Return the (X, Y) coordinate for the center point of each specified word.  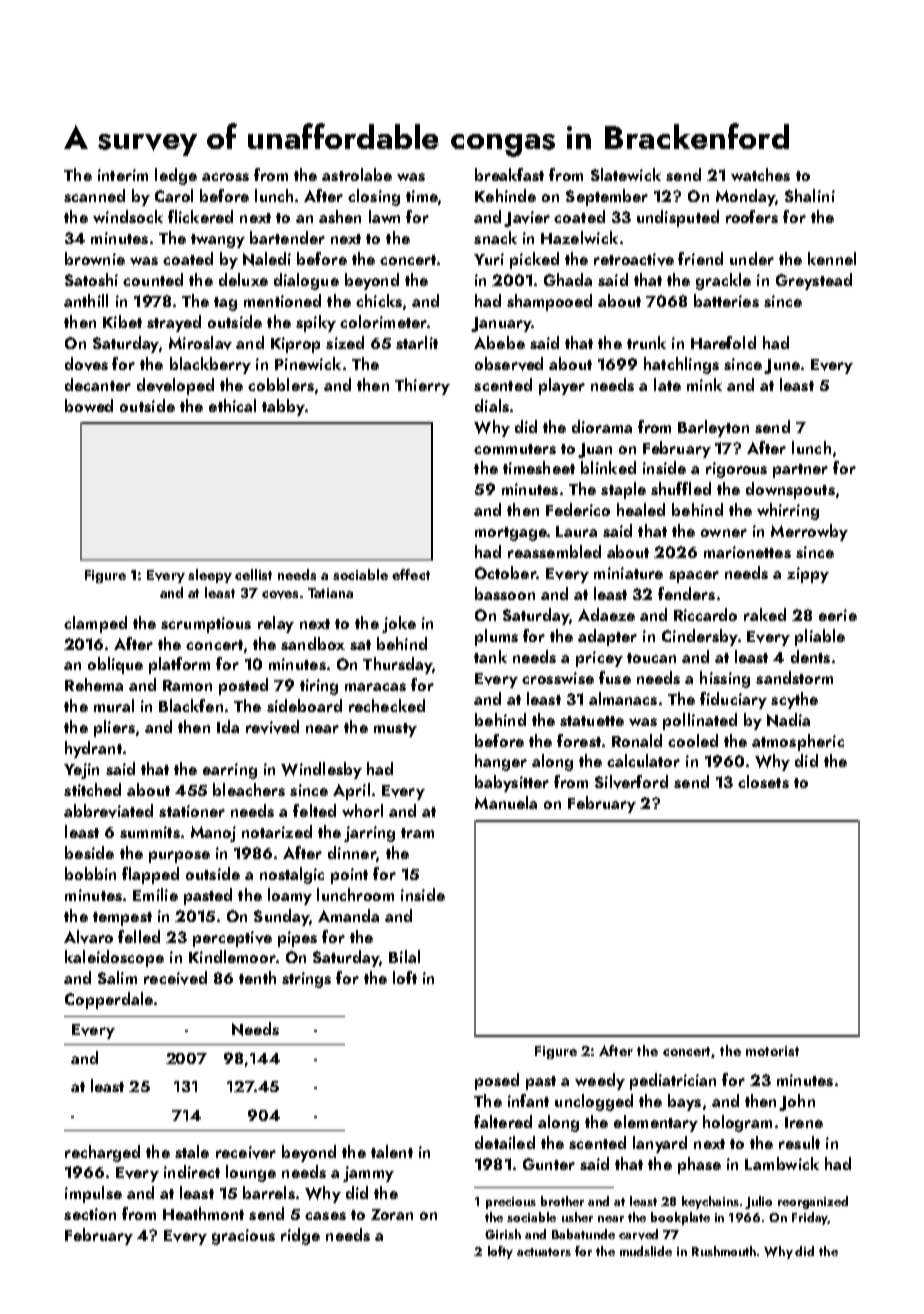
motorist (772, 1051)
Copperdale (109, 1000)
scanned (94, 195)
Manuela (506, 802)
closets (763, 781)
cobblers (281, 384)
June (782, 366)
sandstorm (794, 677)
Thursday (397, 665)
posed (497, 1081)
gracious (243, 1237)
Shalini (810, 195)
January (501, 324)
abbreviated (108, 811)
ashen (340, 216)
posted (243, 686)
